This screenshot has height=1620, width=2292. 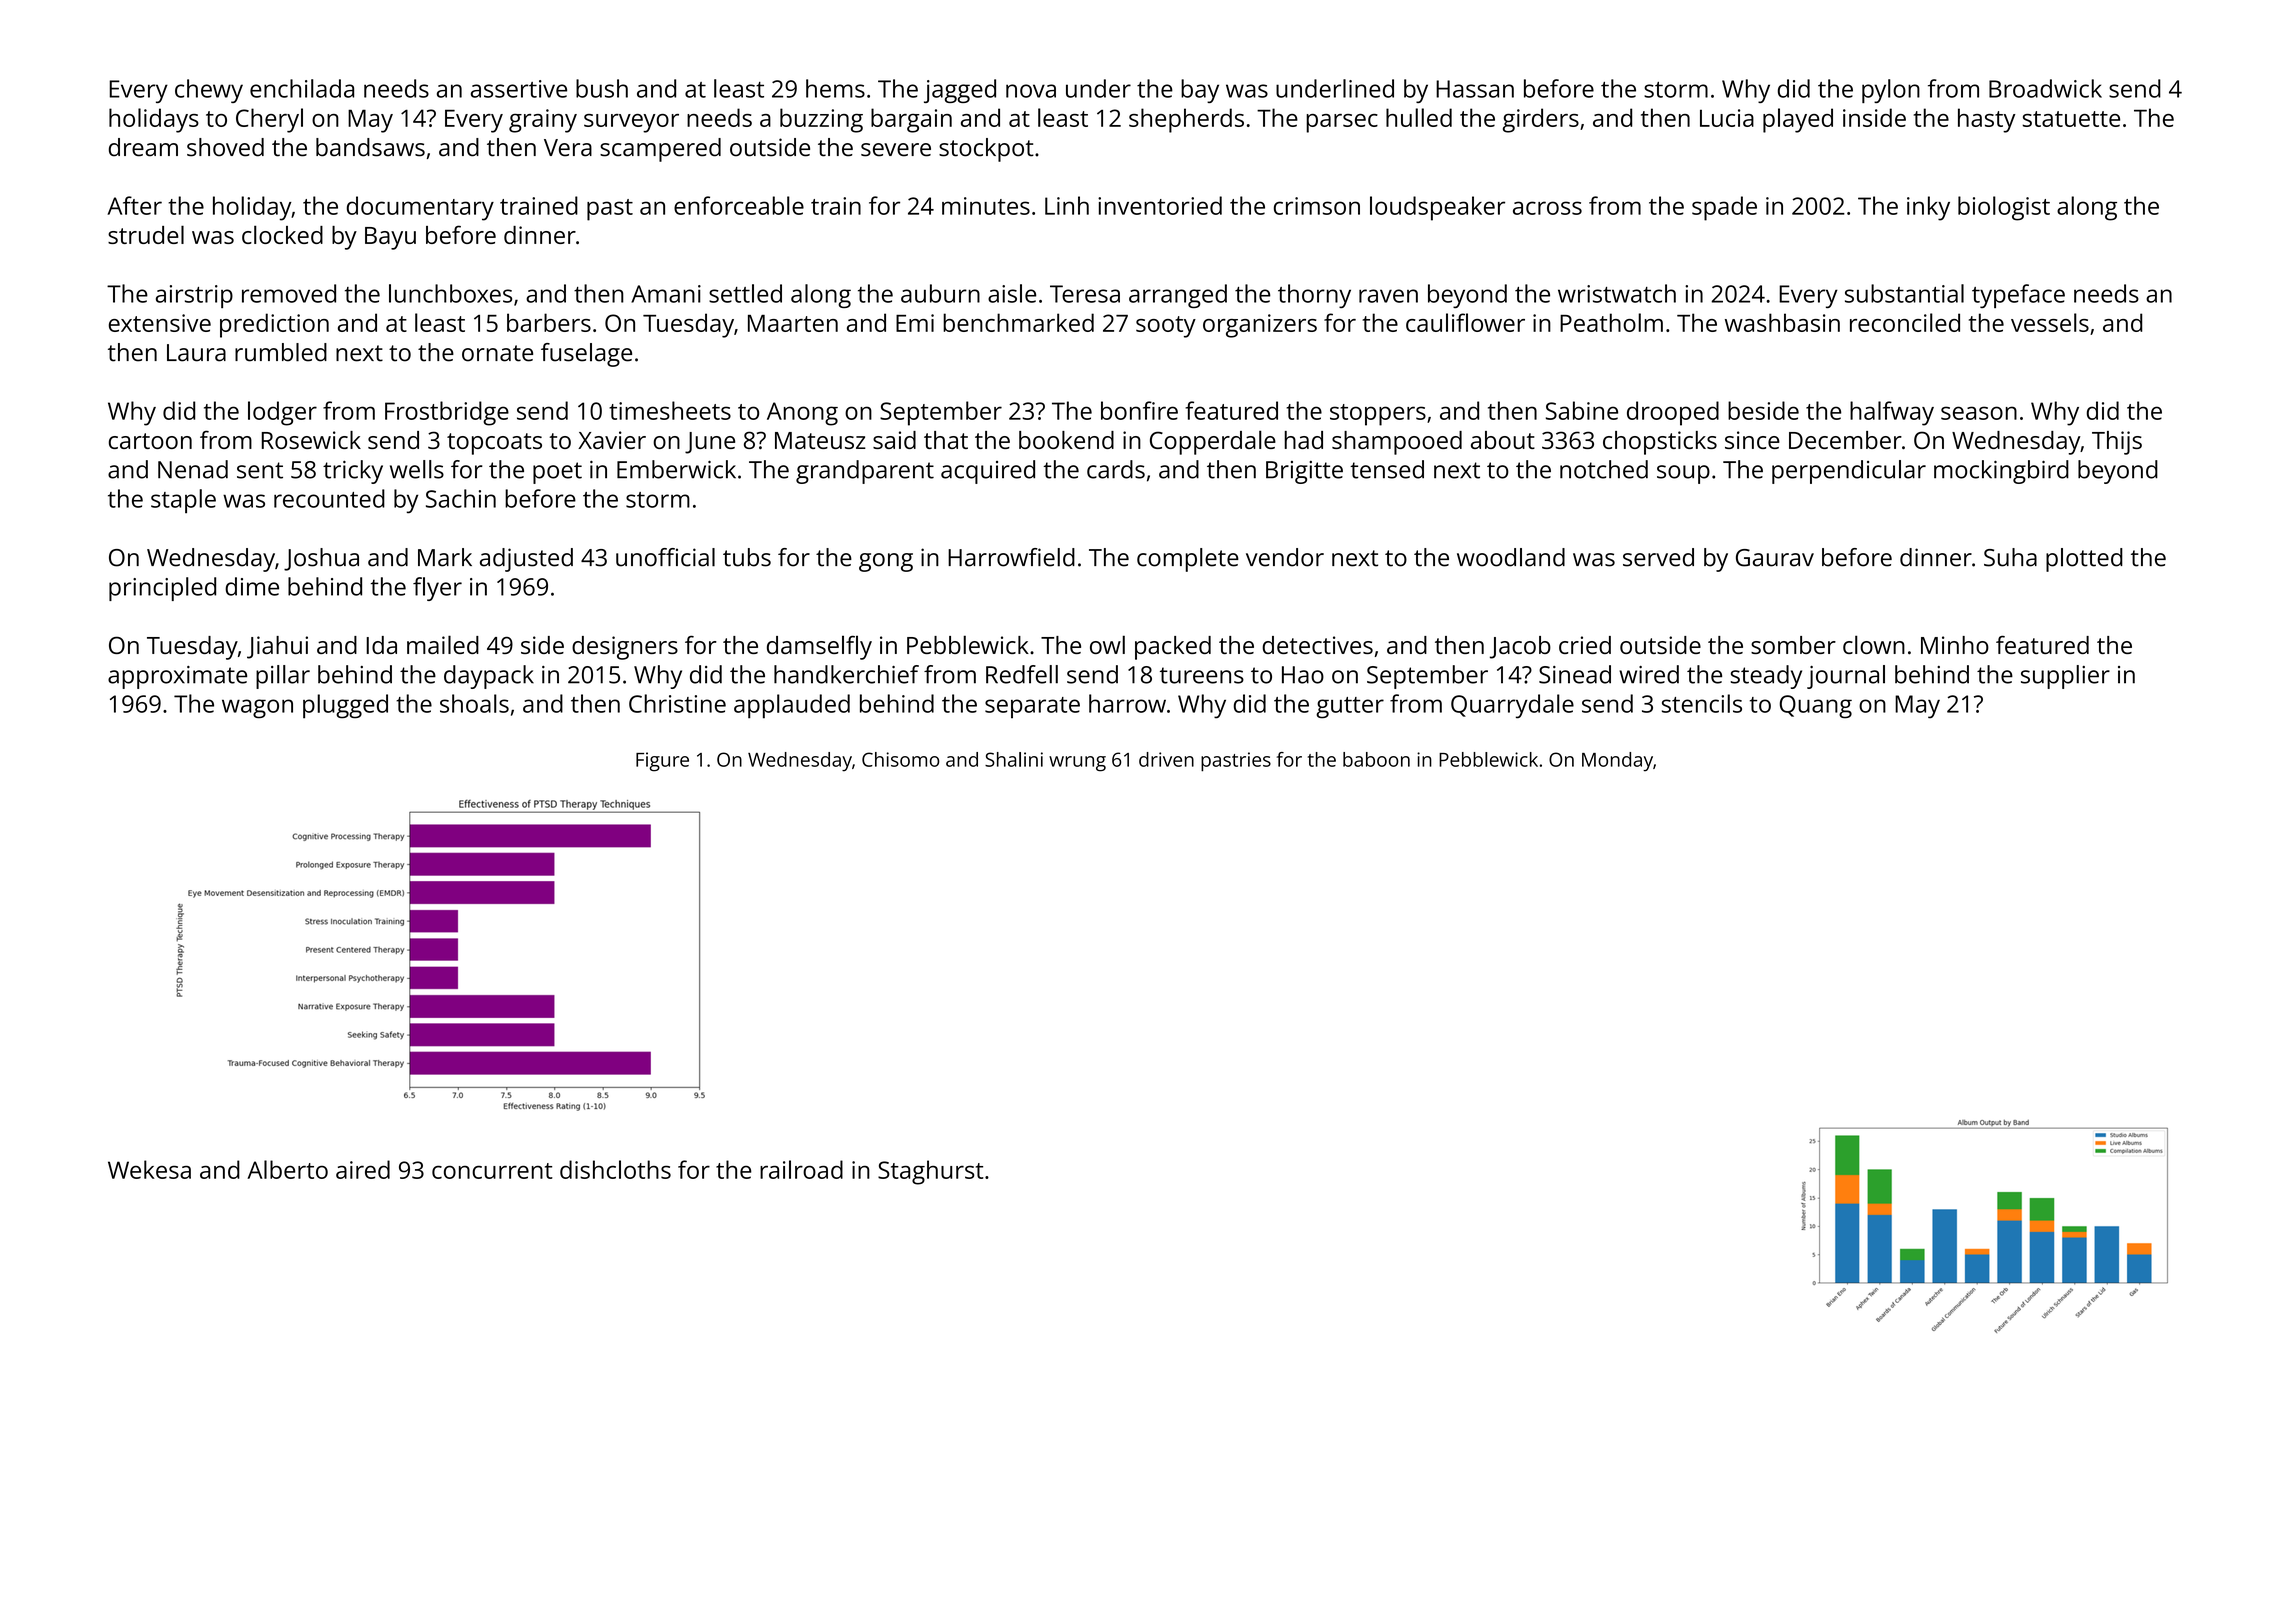 What do you see at coordinates (1816, 707) in the screenshot?
I see `Quang` at bounding box center [1816, 707].
